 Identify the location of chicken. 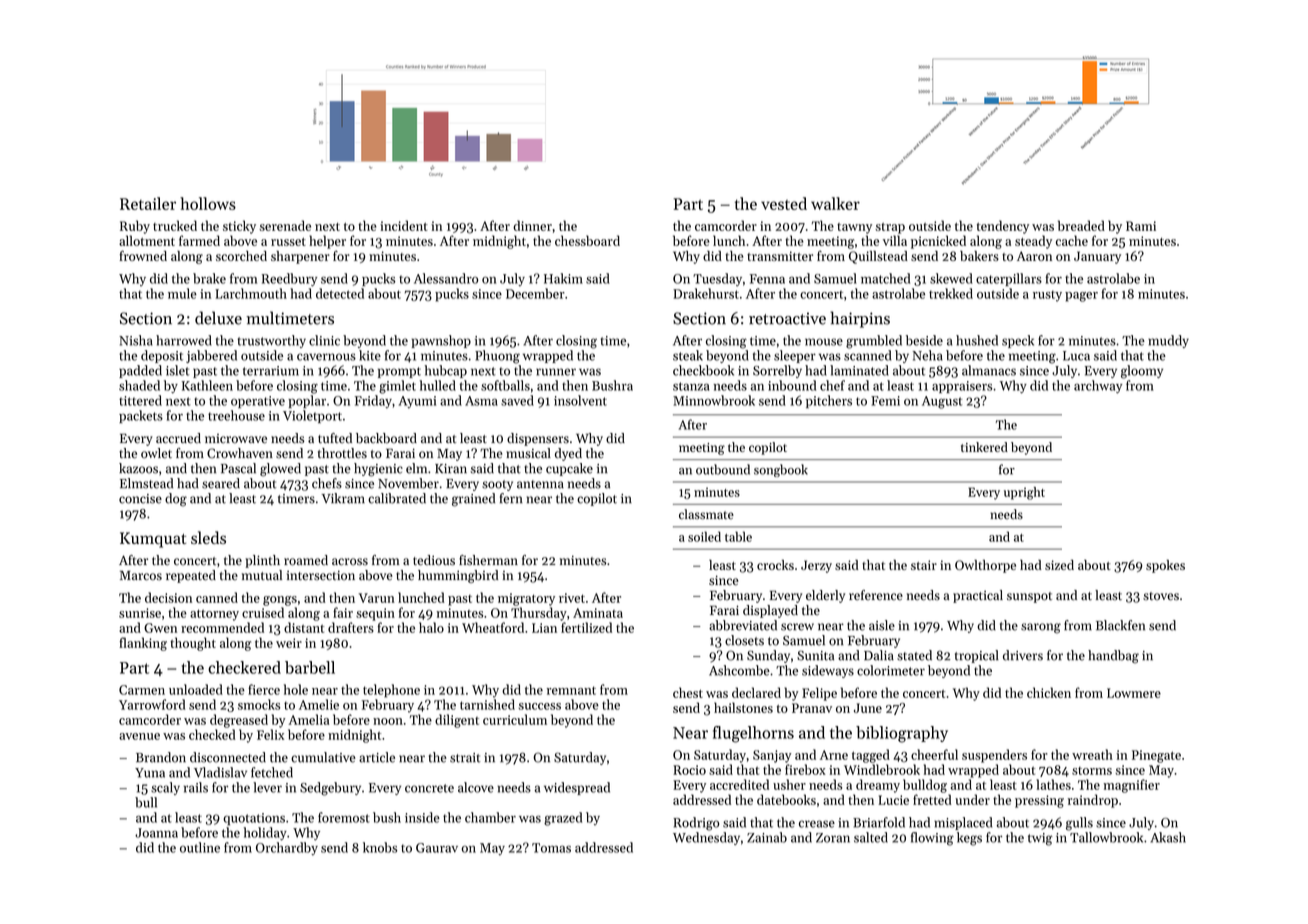
(1049, 692).
